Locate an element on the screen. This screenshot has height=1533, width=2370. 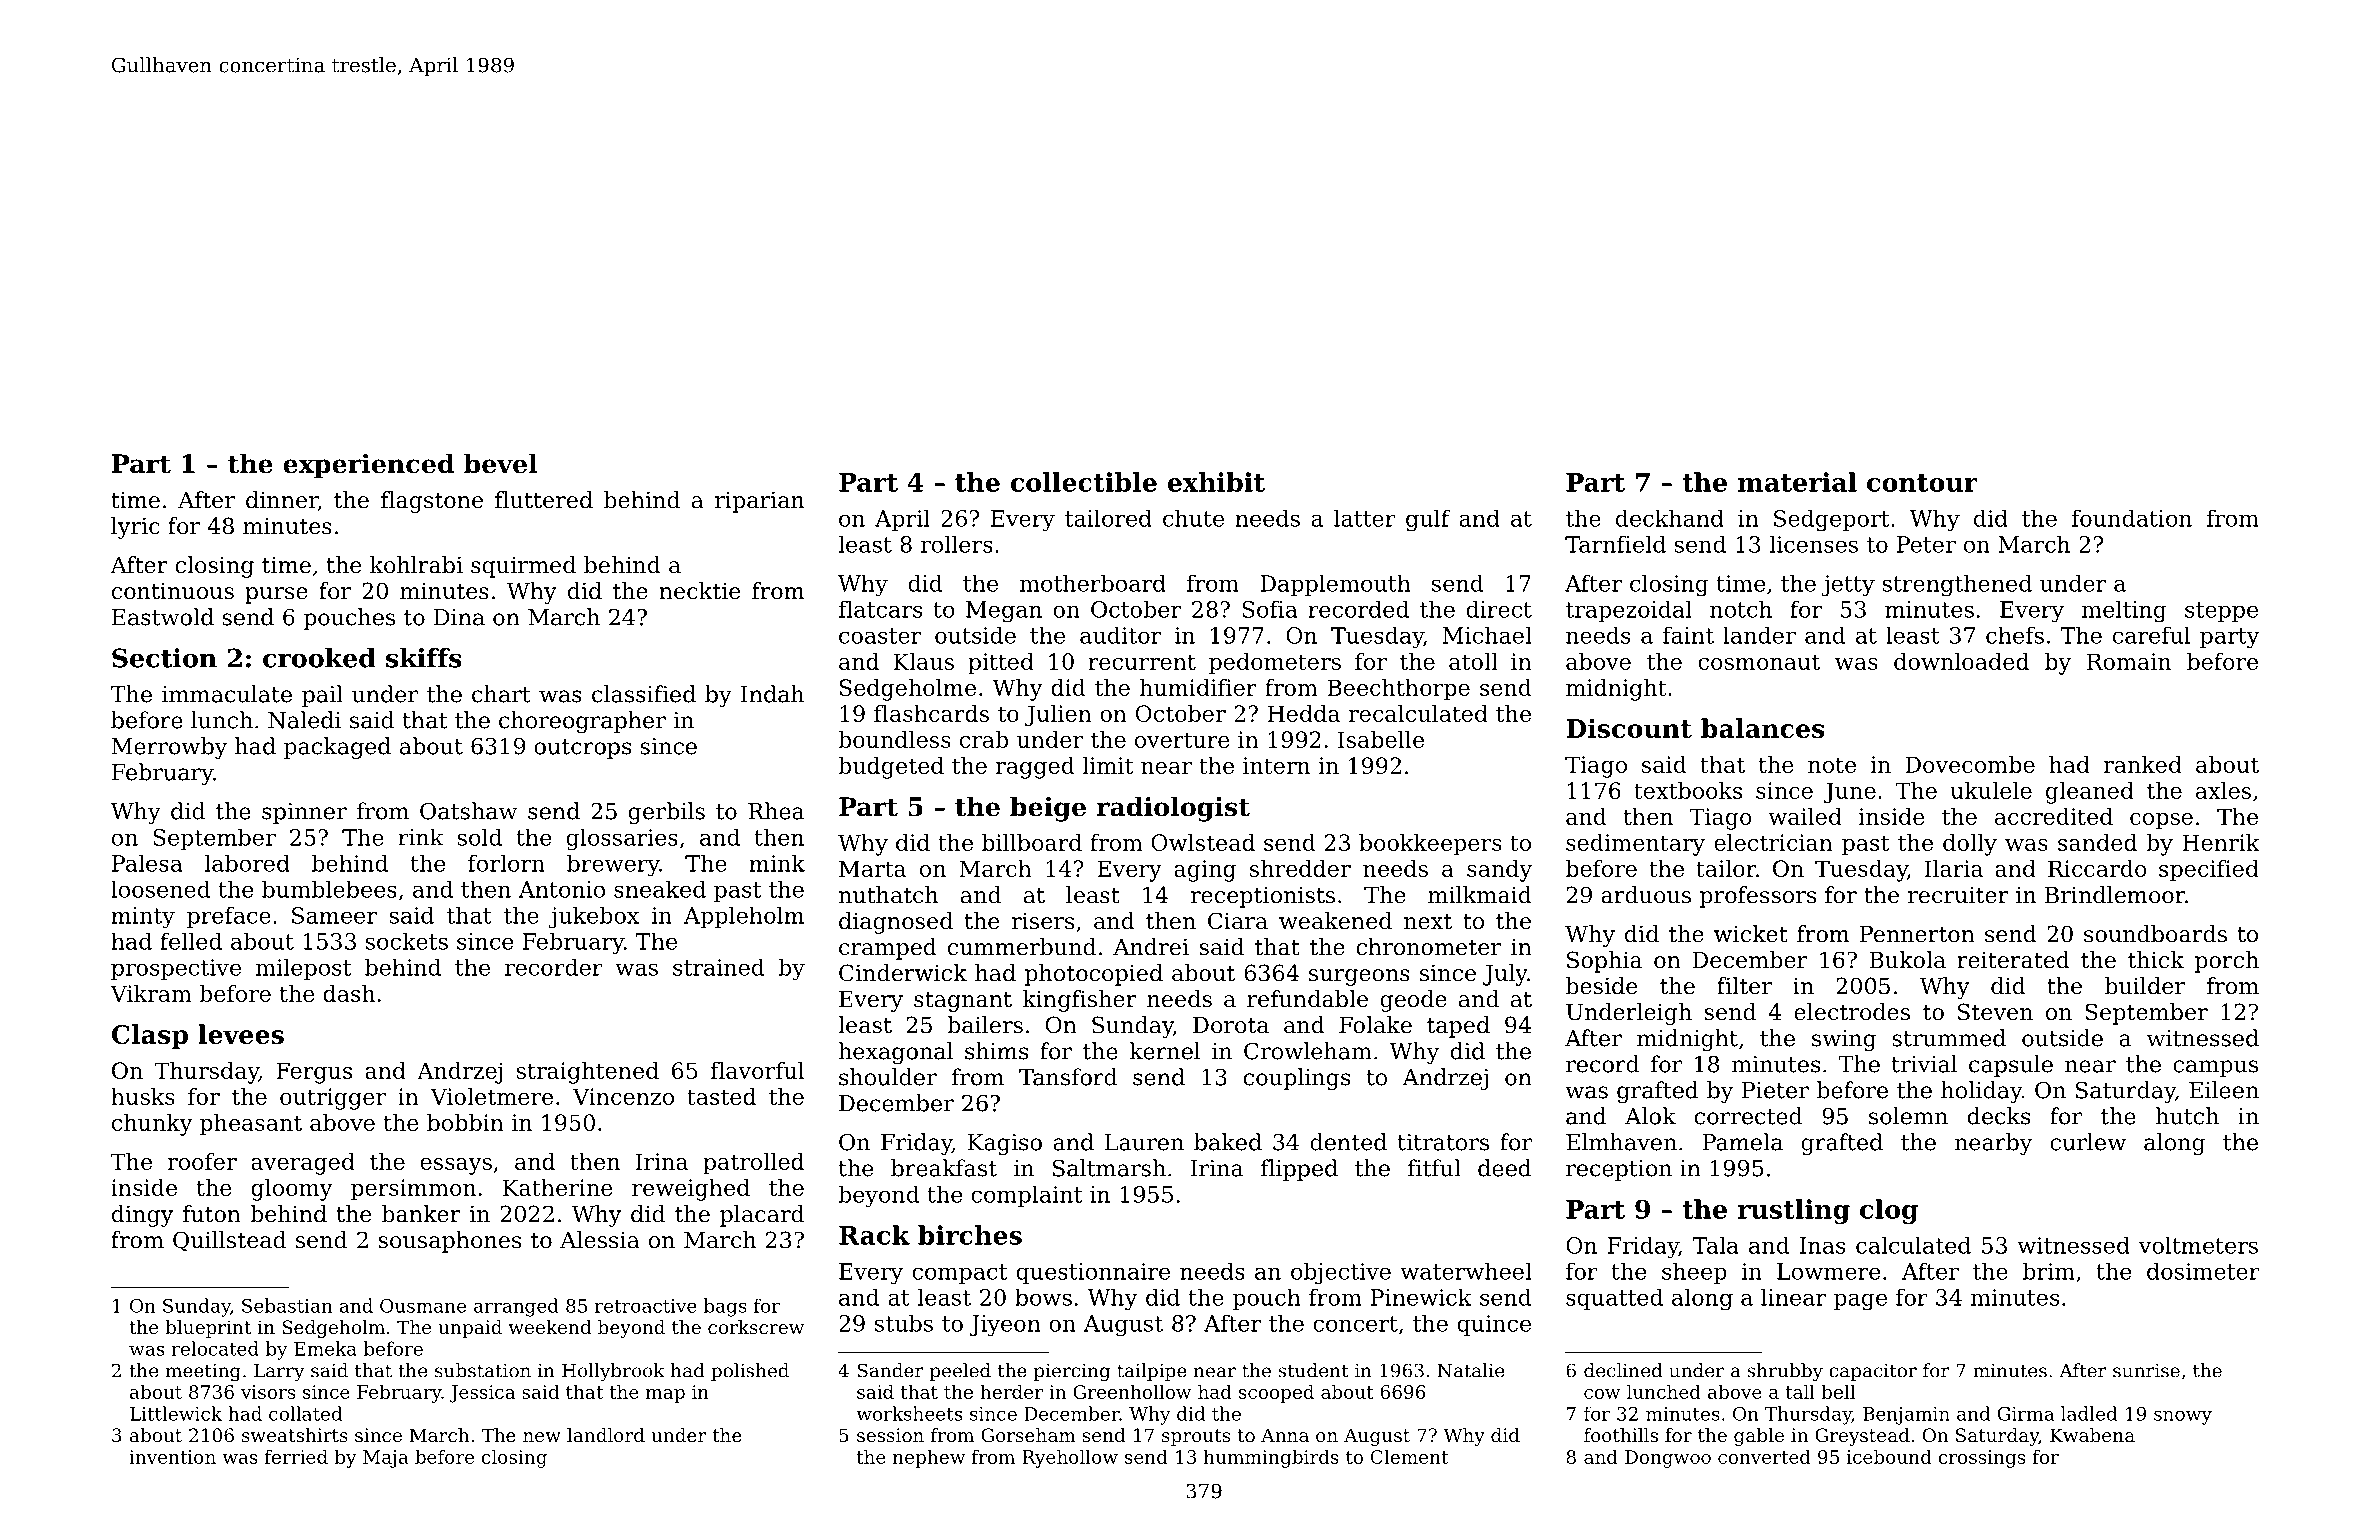
minty is located at coordinates (143, 918).
